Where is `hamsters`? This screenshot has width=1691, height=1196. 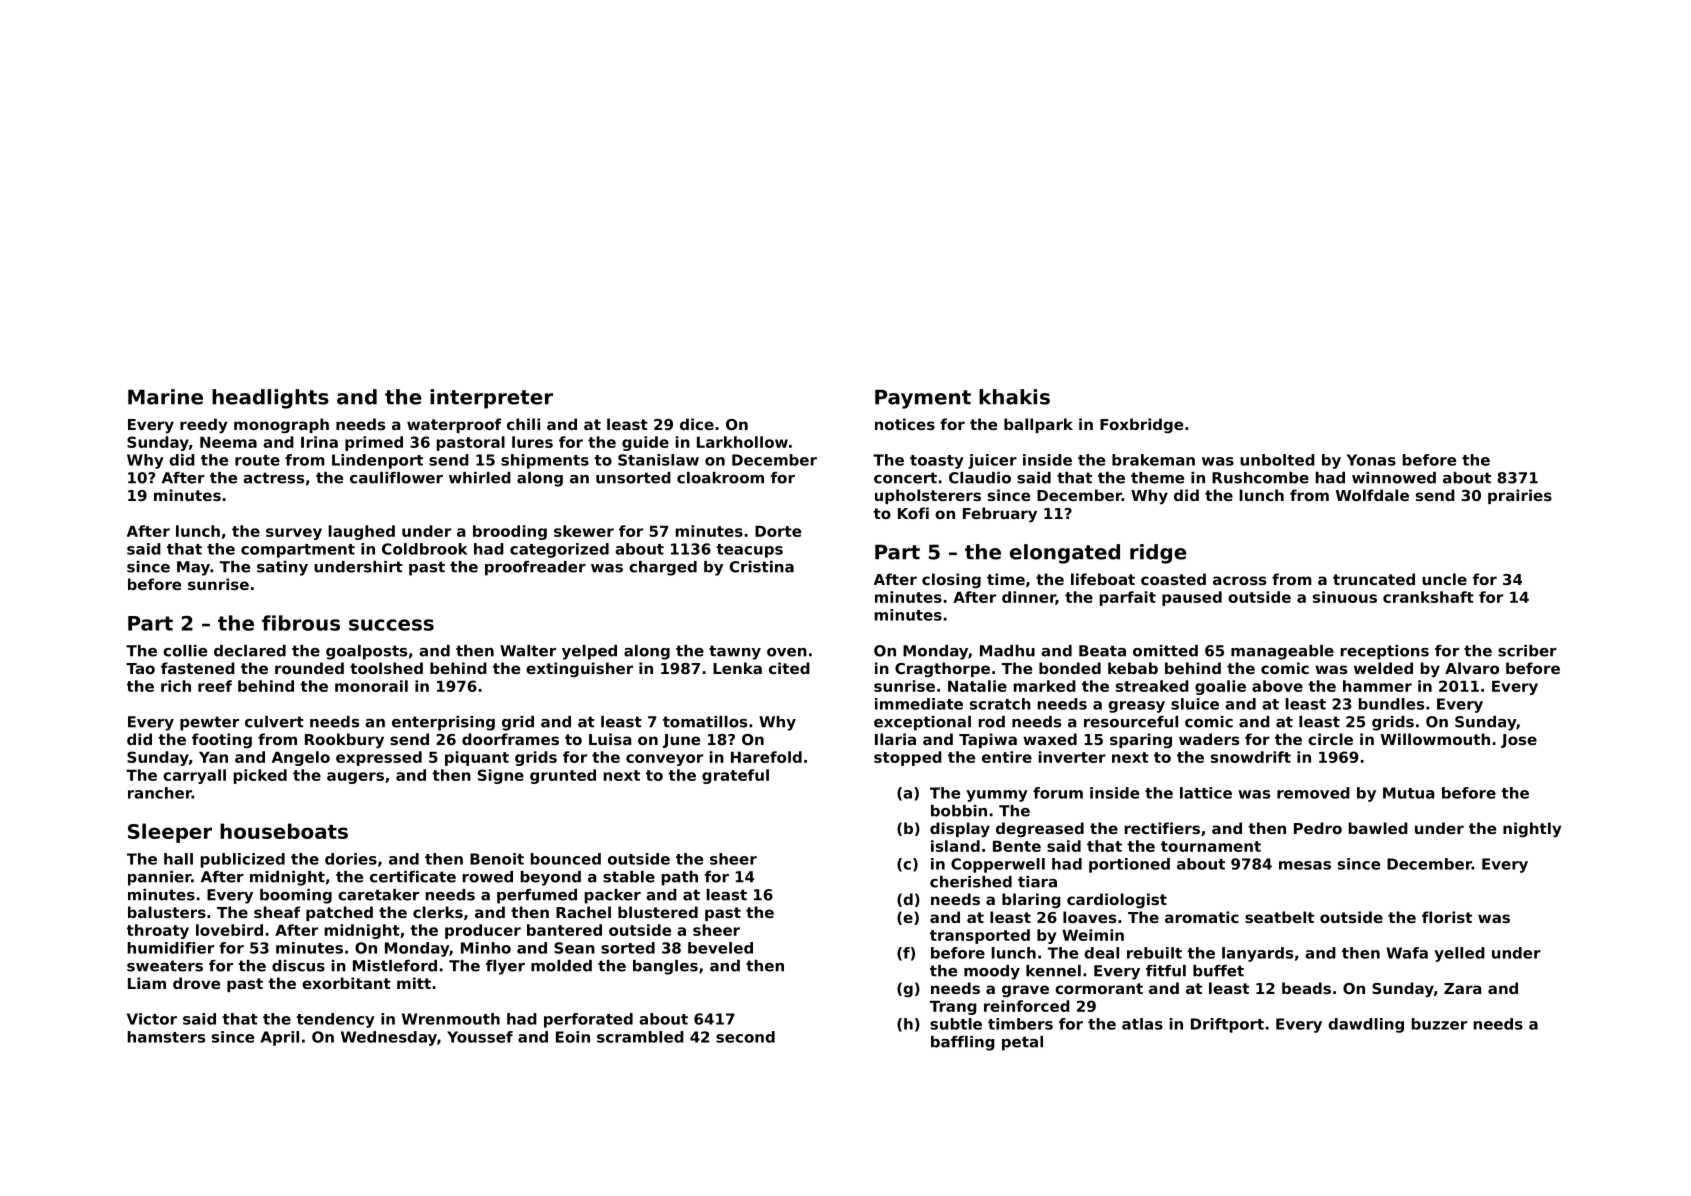
hamsters is located at coordinates (166, 1037).
